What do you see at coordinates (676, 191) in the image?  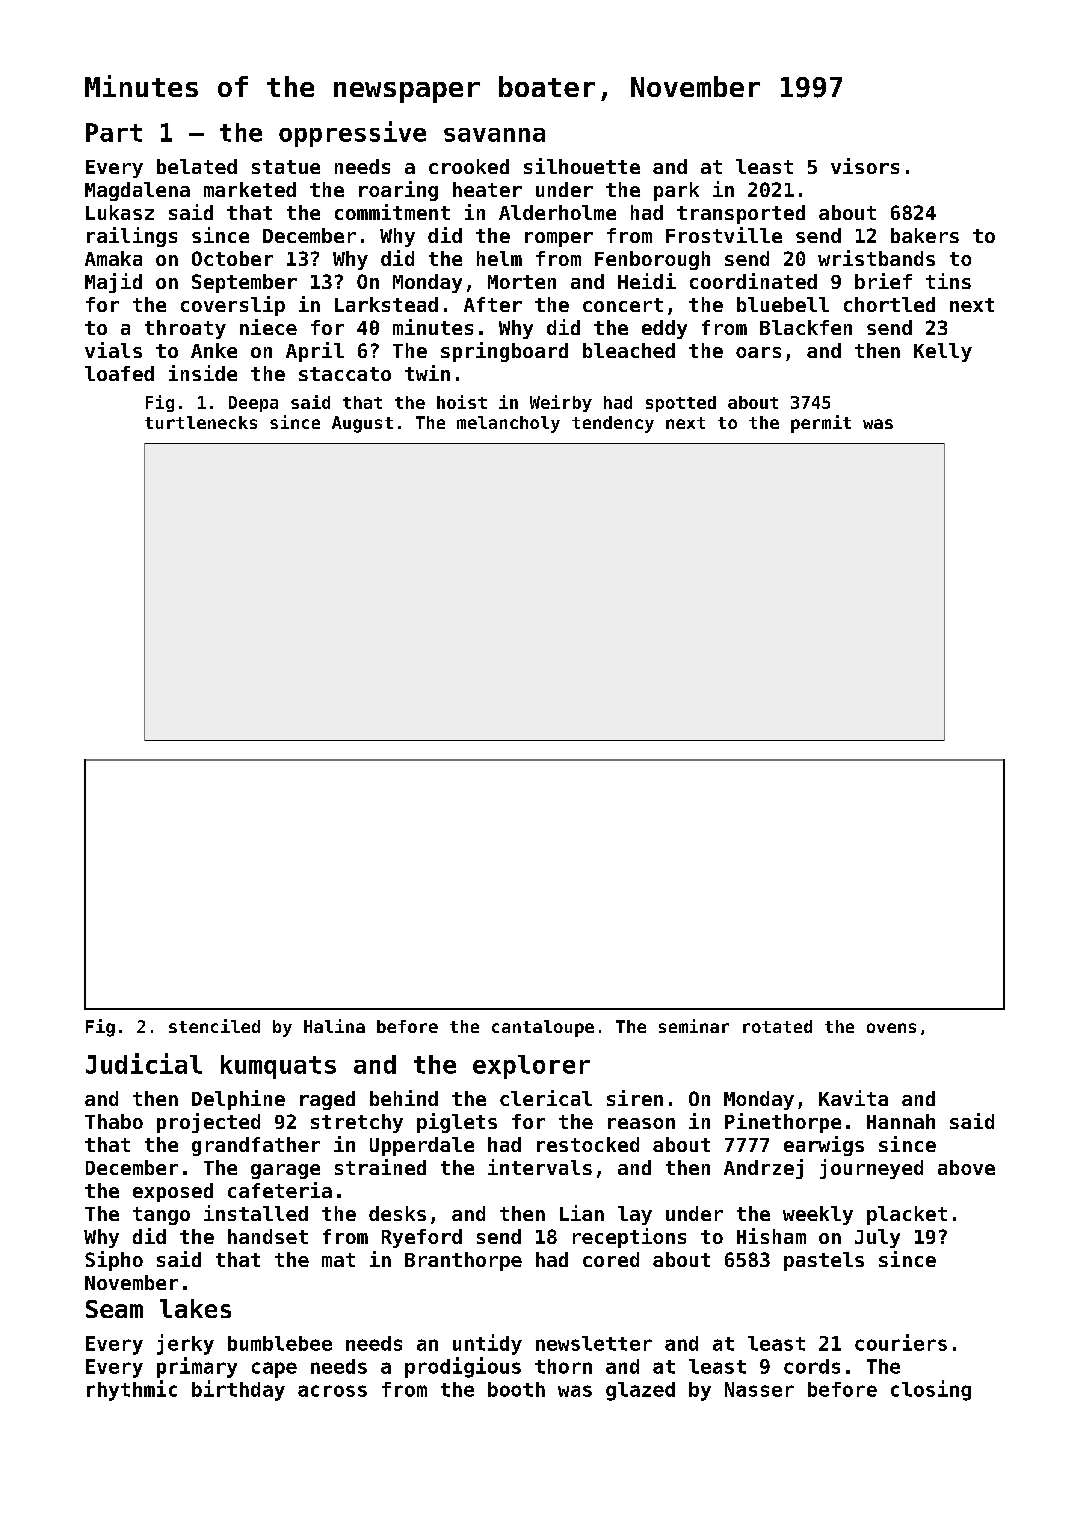 I see `park` at bounding box center [676, 191].
